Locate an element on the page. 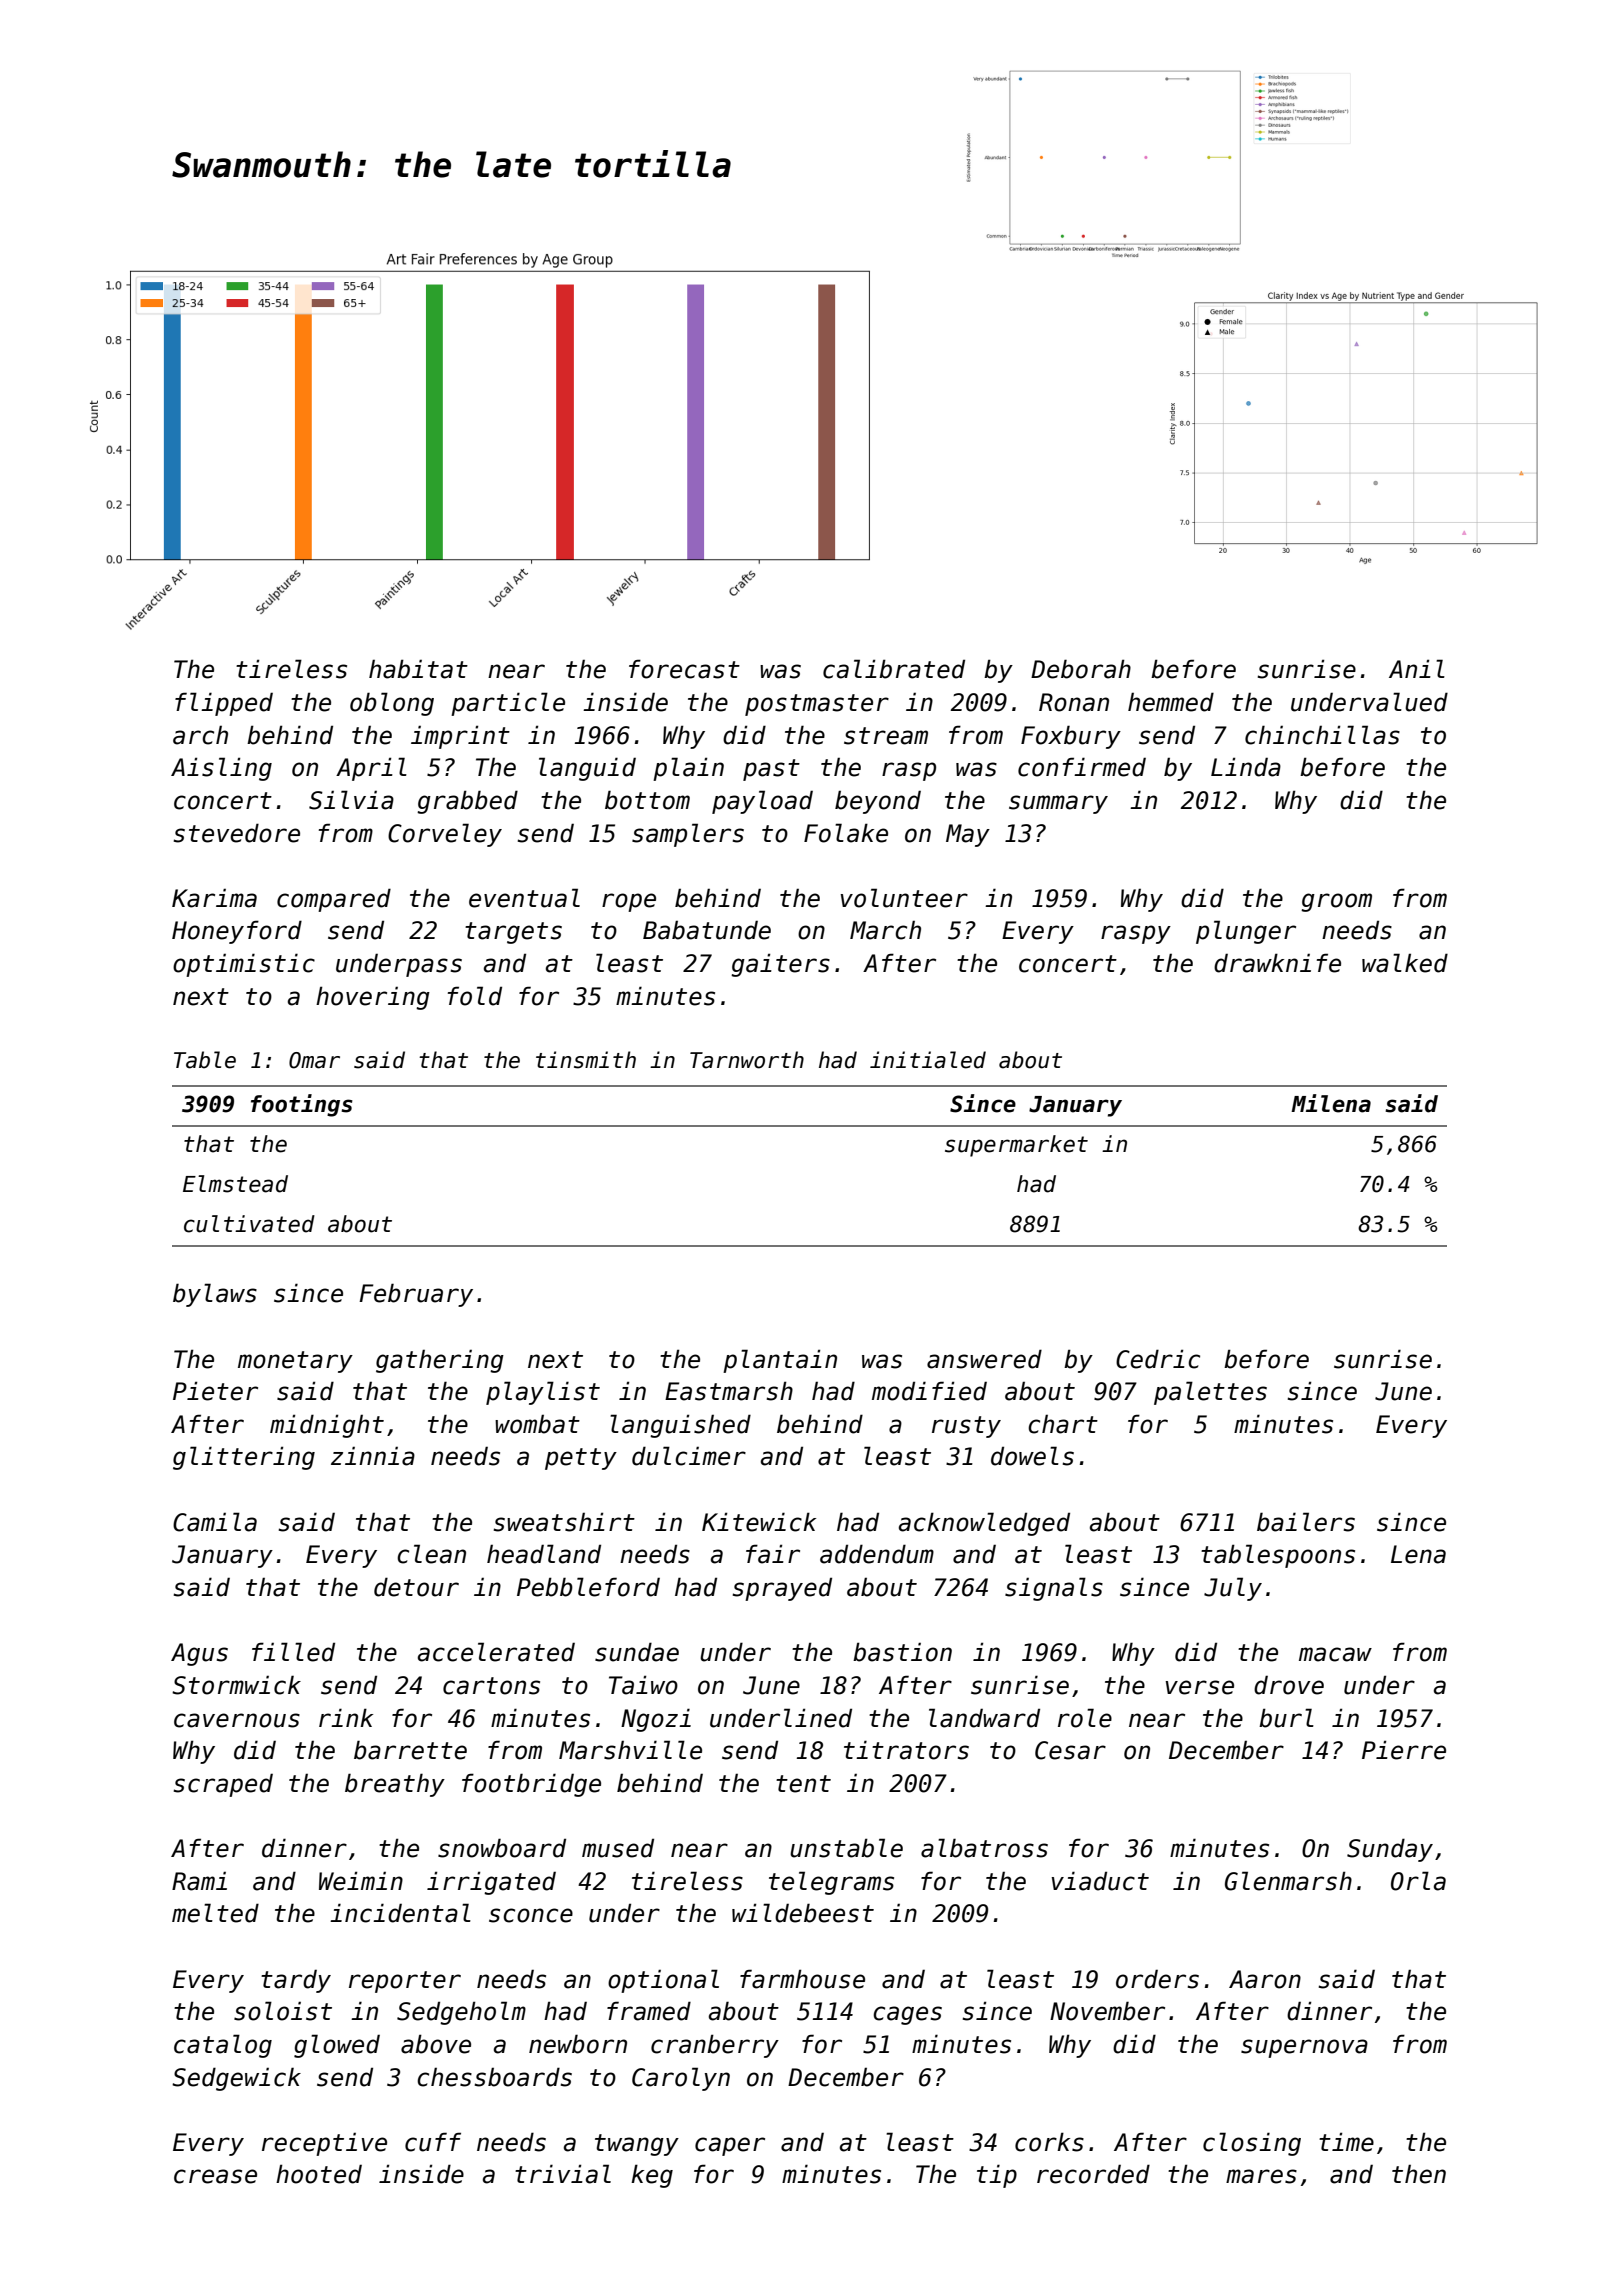 This image has height=2292, width=1620. past is located at coordinates (771, 770).
